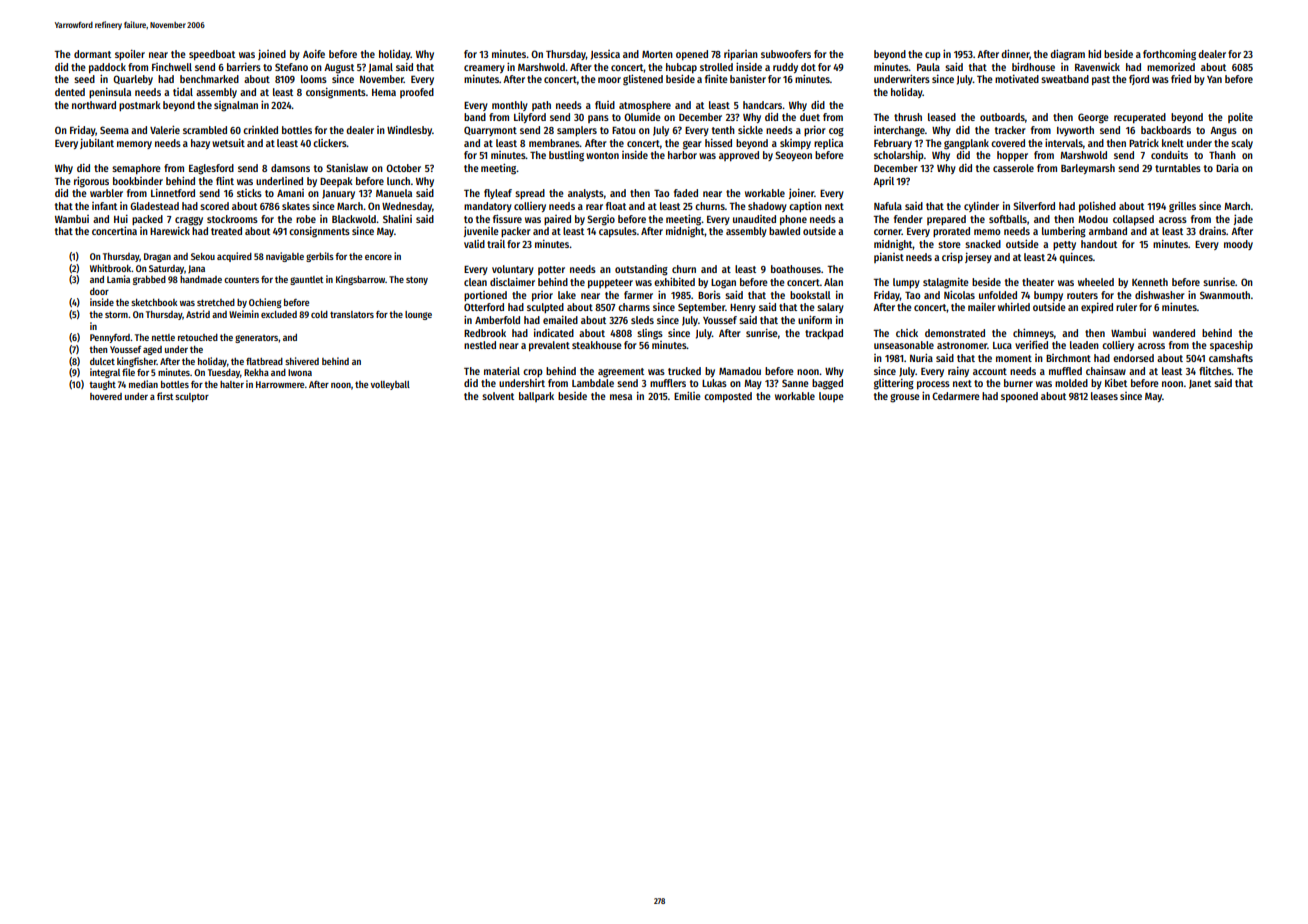 The image size is (1308, 924). What do you see at coordinates (196, 269) in the screenshot?
I see `Jana` at bounding box center [196, 269].
